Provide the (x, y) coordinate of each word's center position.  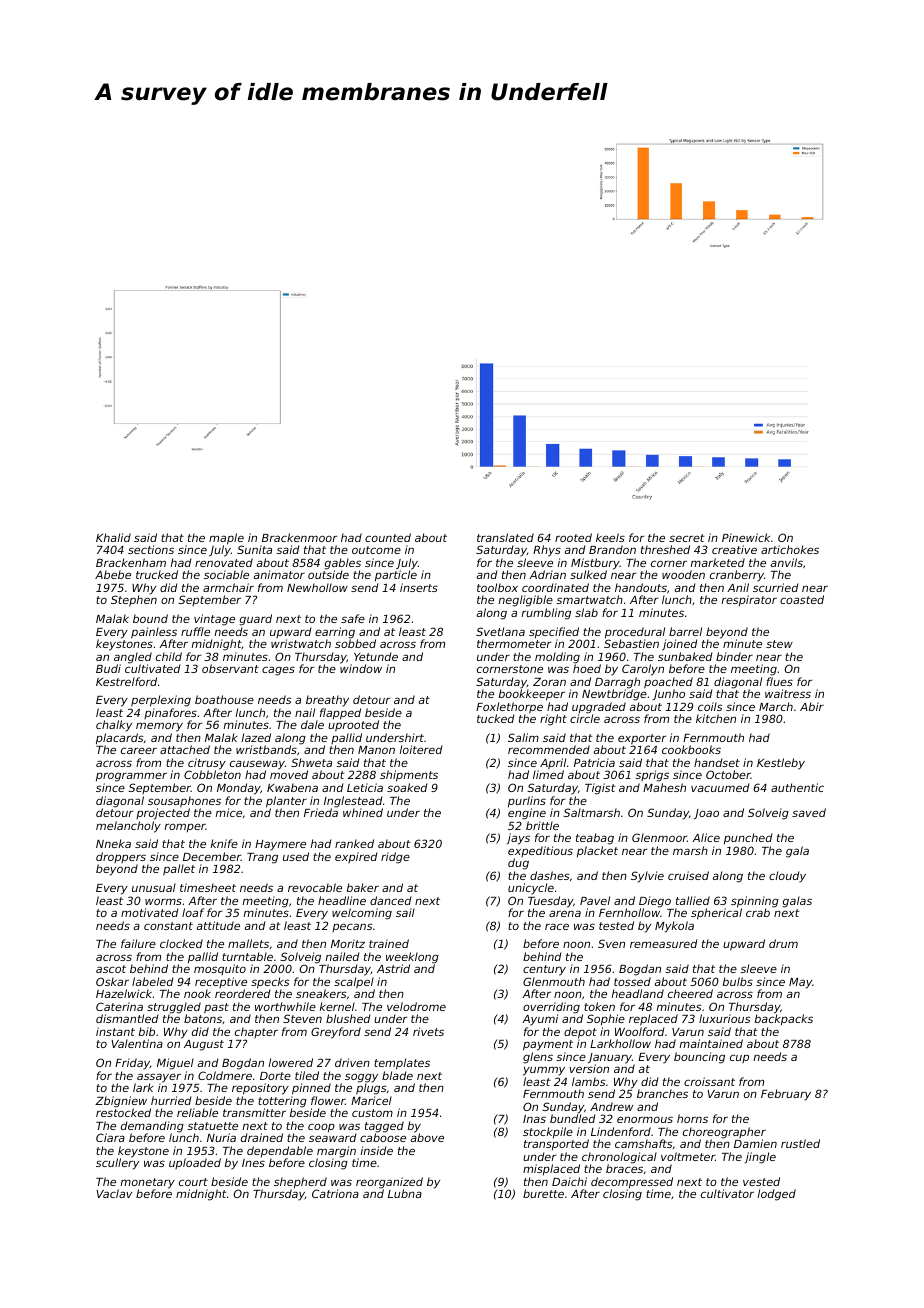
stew (779, 644)
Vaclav (114, 1193)
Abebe (113, 574)
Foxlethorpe (509, 708)
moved (289, 775)
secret (687, 538)
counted (388, 537)
